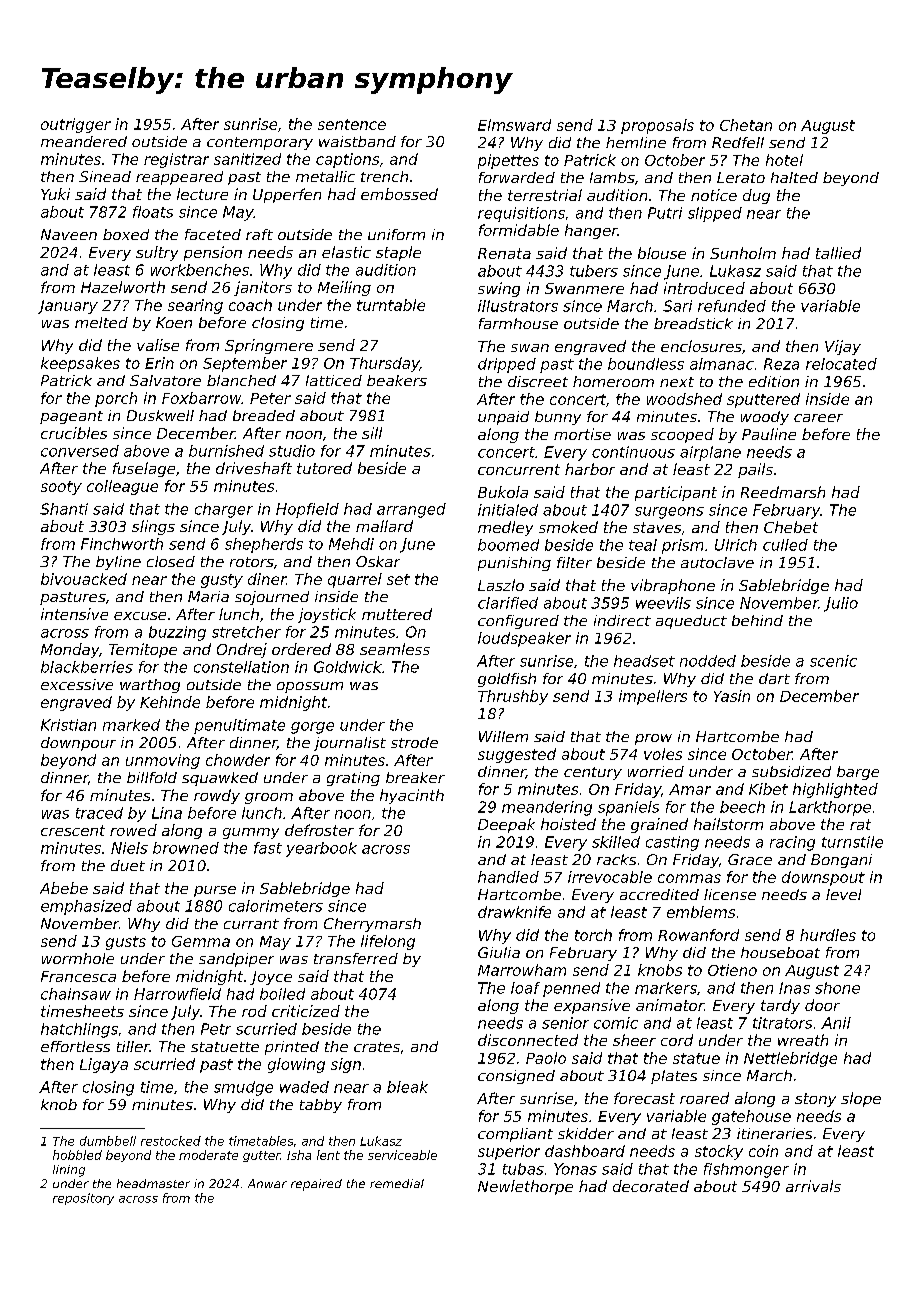 The width and height of the page is (924, 1308). Describe the element at coordinates (64, 509) in the page. I see `Shanti` at that location.
